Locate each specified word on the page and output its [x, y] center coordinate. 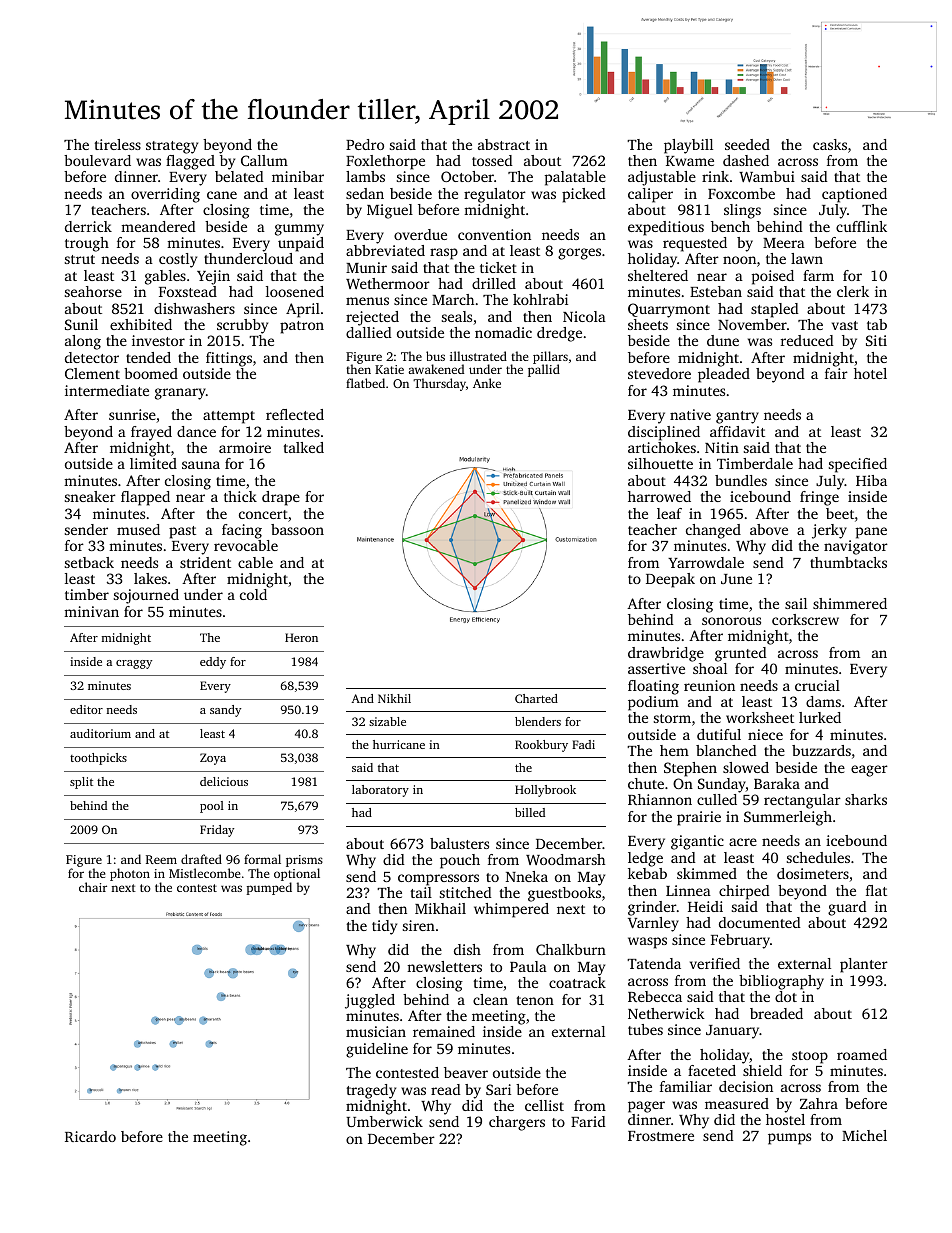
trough [87, 244]
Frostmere [661, 1136]
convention [494, 234]
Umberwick [384, 1121]
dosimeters [813, 873]
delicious [224, 781]
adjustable [662, 178]
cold [253, 594]
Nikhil [394, 698]
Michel [864, 1135]
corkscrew [805, 619]
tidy [384, 927]
